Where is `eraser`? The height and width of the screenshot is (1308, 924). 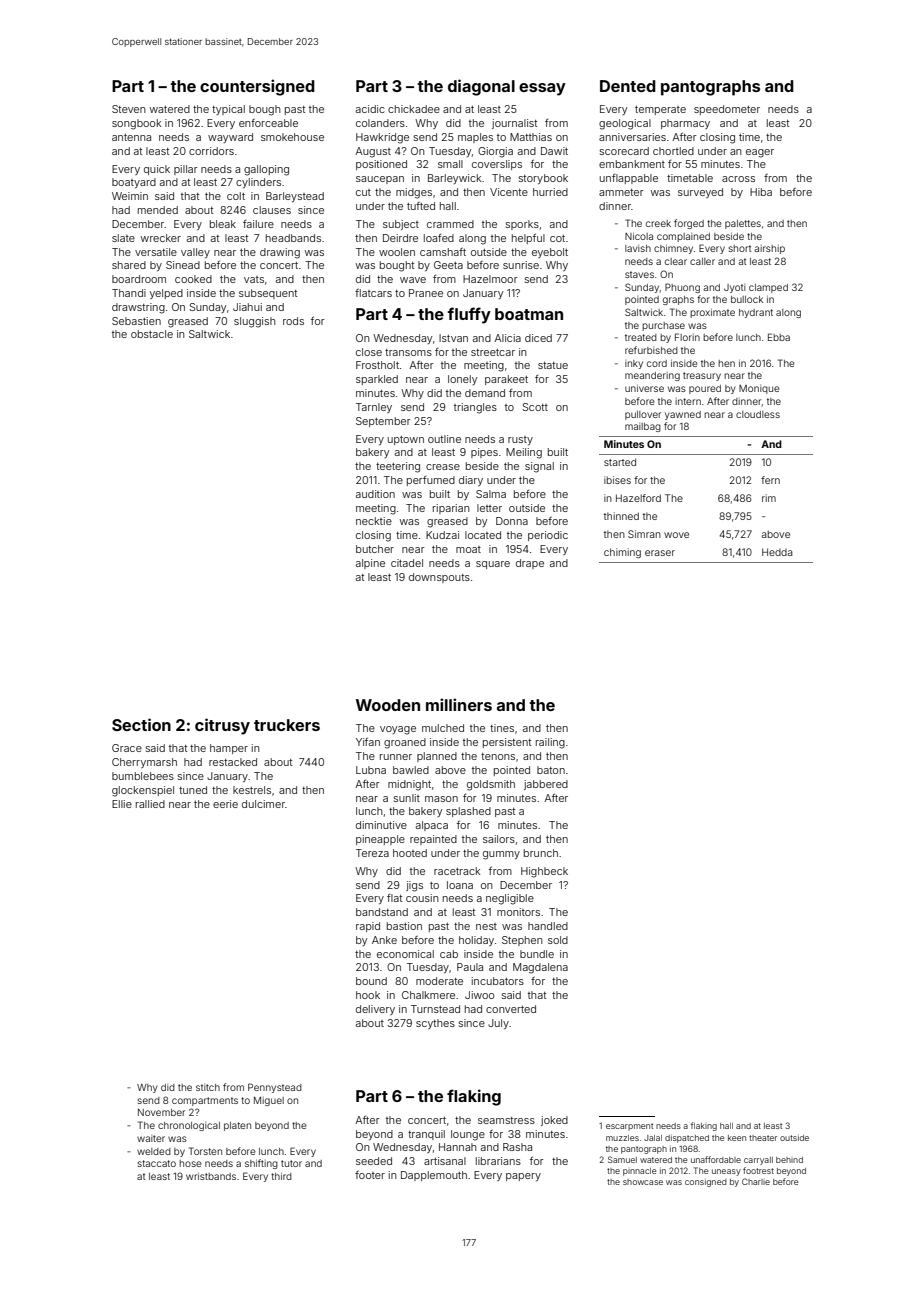 eraser is located at coordinates (660, 553).
